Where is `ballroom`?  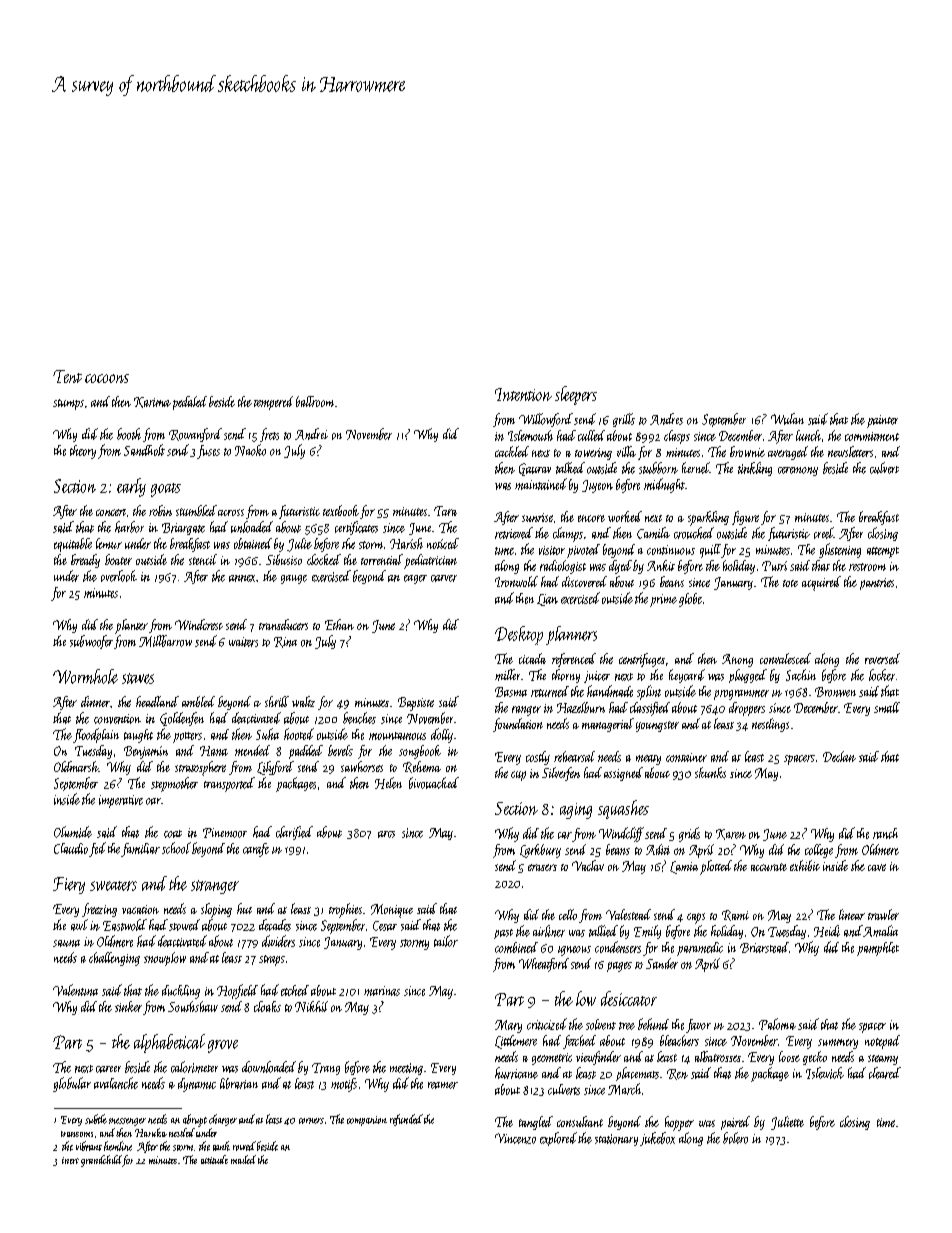 ballroom is located at coordinates (315, 401).
